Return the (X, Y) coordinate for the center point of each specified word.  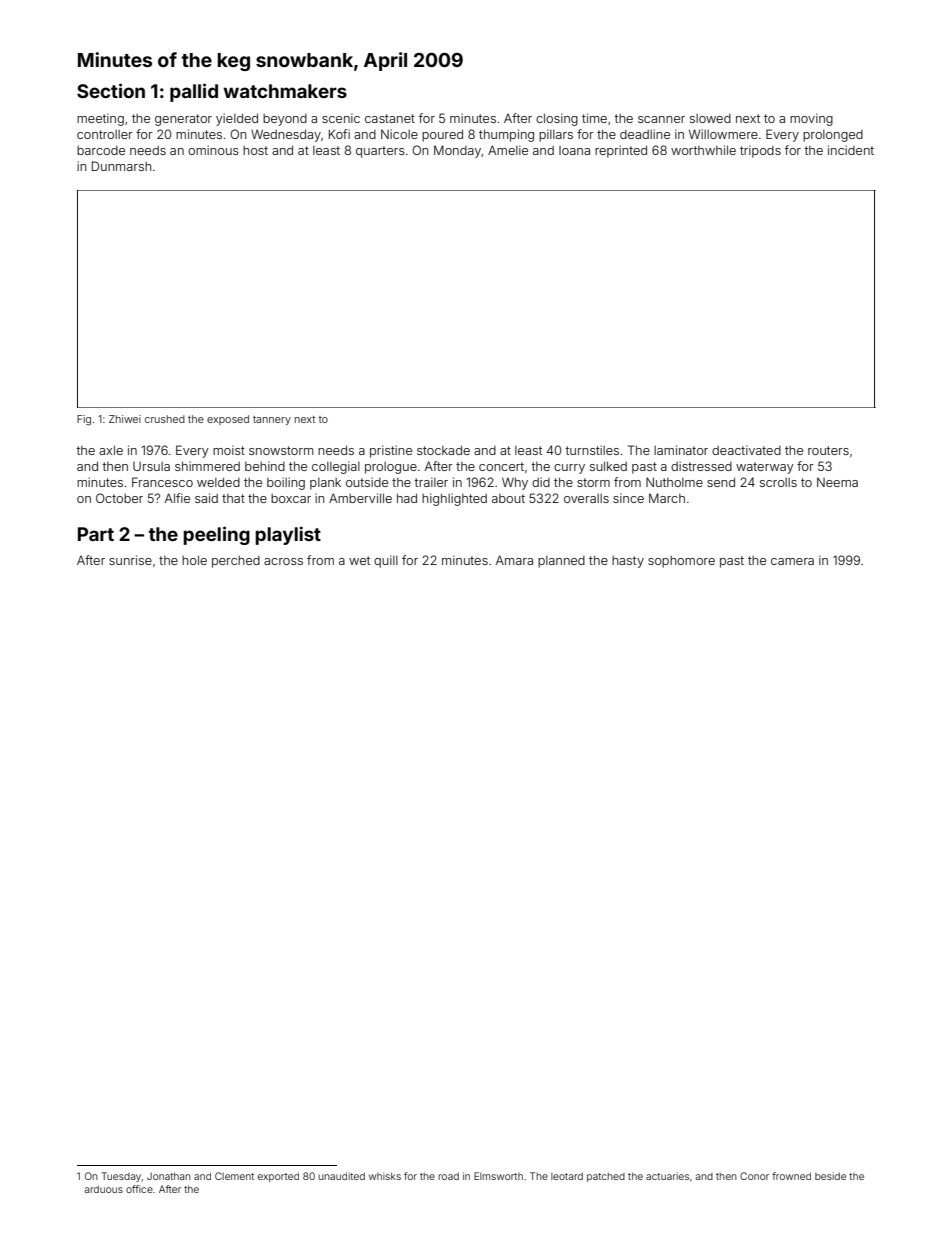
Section (111, 90)
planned (561, 562)
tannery (272, 420)
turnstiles (592, 450)
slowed (710, 118)
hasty (628, 562)
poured (442, 135)
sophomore (681, 562)
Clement (234, 1176)
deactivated (746, 450)
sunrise (130, 560)
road (449, 1176)
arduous (104, 1189)
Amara (514, 560)
